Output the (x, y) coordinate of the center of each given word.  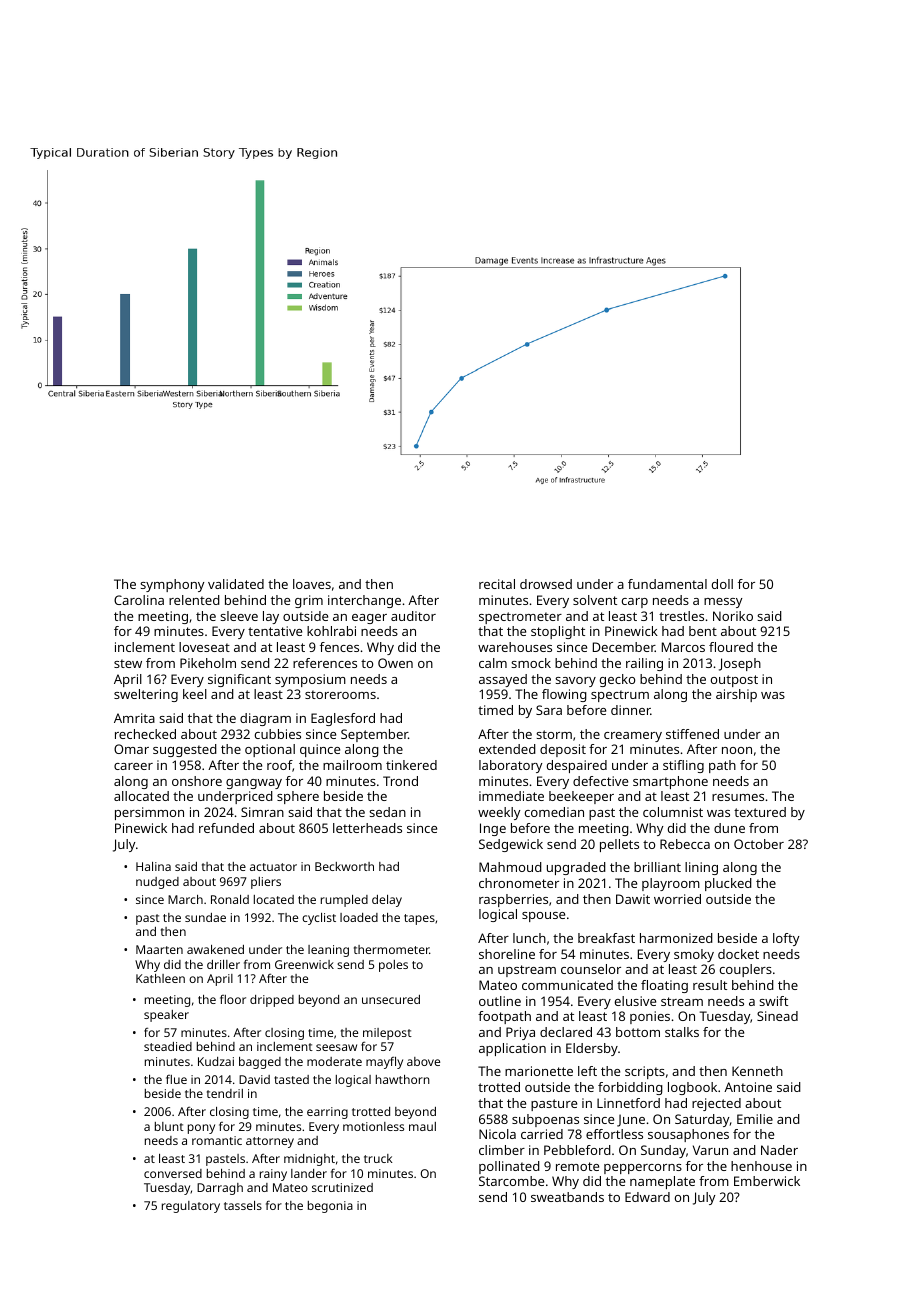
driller (223, 964)
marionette (539, 1071)
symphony (172, 585)
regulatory (191, 1207)
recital (497, 584)
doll (722, 584)
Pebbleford (577, 1150)
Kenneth (757, 1071)
